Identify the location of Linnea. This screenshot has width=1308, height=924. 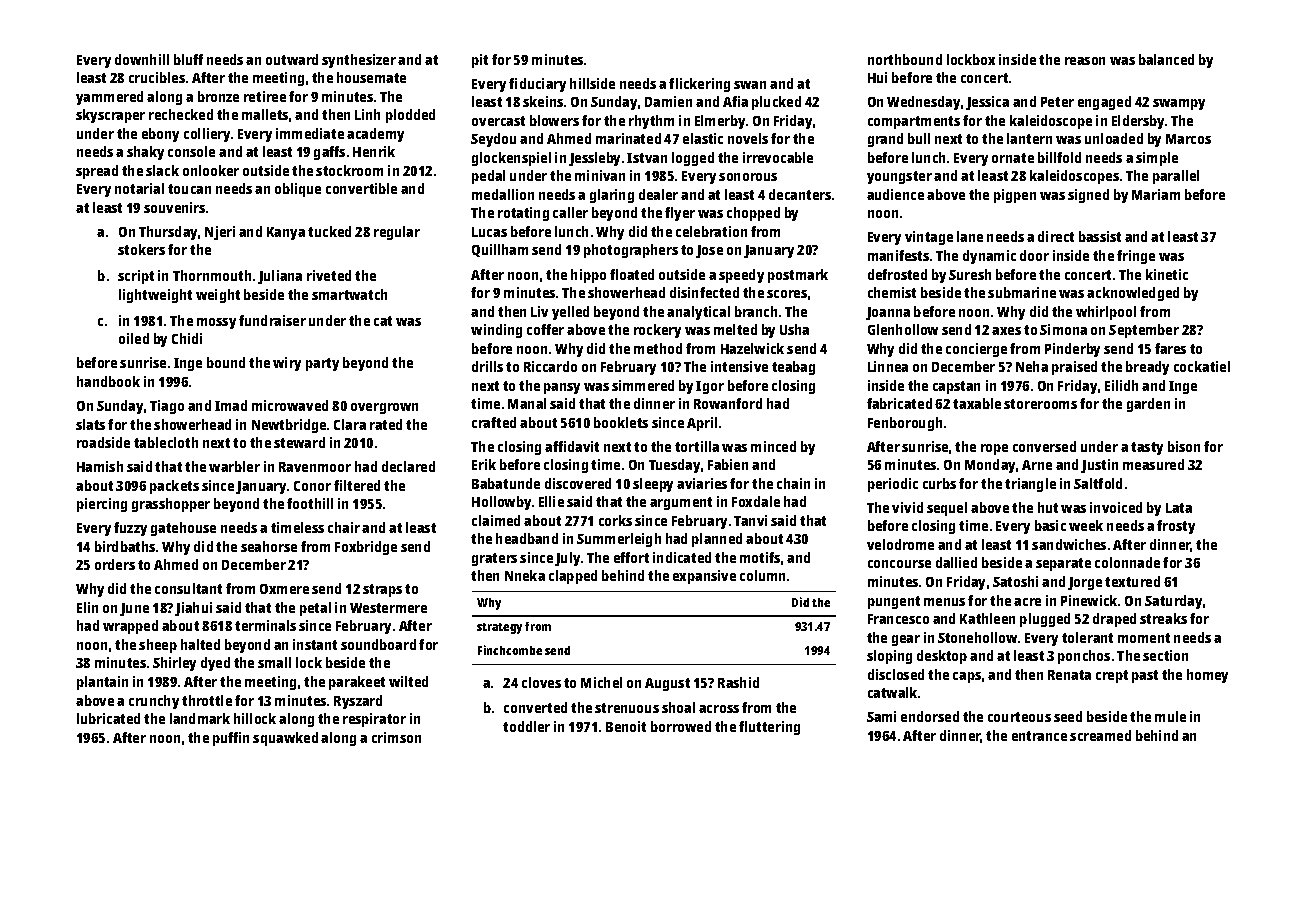
(888, 366).
